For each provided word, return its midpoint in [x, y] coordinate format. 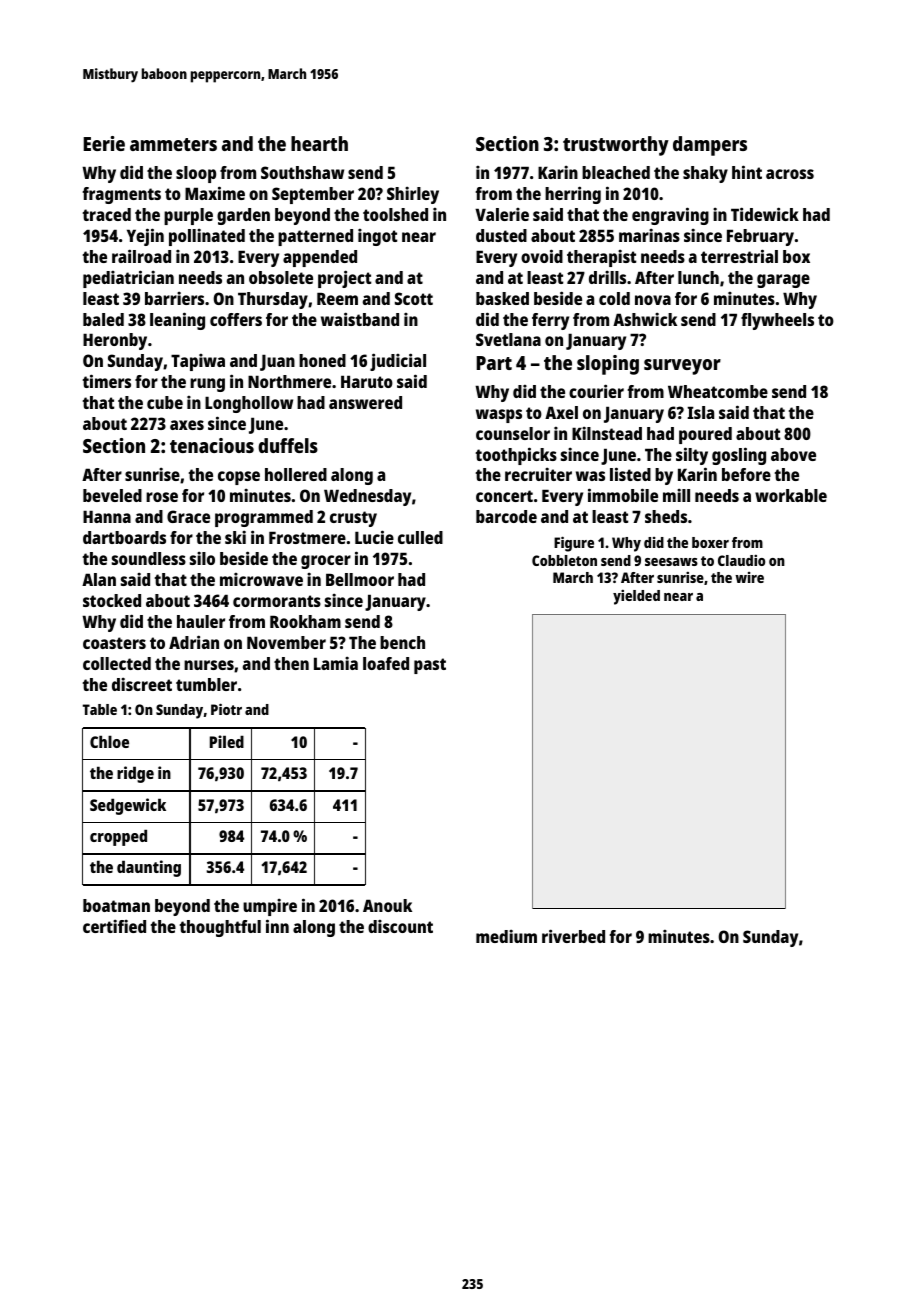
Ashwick [645, 319]
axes [187, 425]
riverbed [573, 936]
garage [783, 281]
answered [365, 402]
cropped [118, 837]
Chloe [109, 741]
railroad [141, 256]
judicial [398, 362]
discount [400, 926]
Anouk [387, 905]
